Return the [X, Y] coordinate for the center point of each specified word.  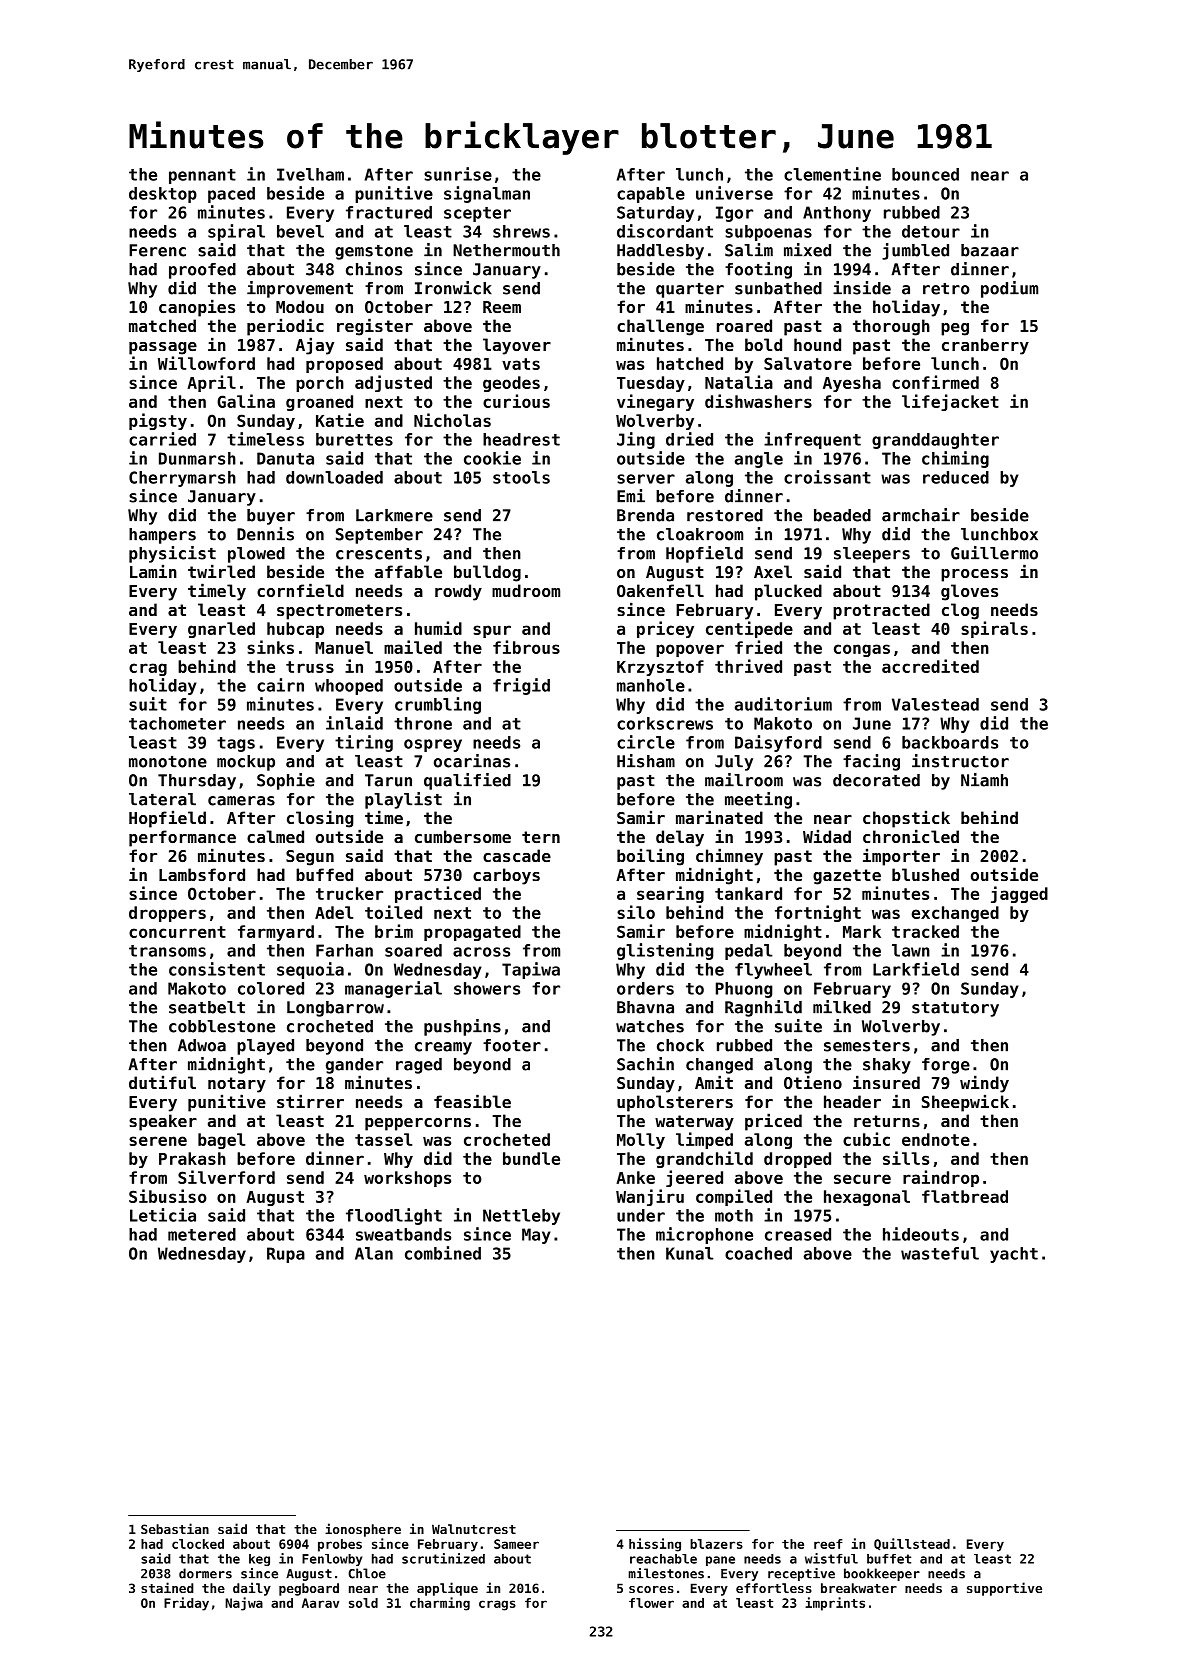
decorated [876, 780]
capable [651, 195]
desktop [163, 195]
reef [828, 1544]
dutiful [162, 1082]
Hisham [646, 761]
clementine [832, 174]
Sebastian [175, 1528]
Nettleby [521, 1217]
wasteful [940, 1253]
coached [758, 1253]
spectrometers [339, 612]
